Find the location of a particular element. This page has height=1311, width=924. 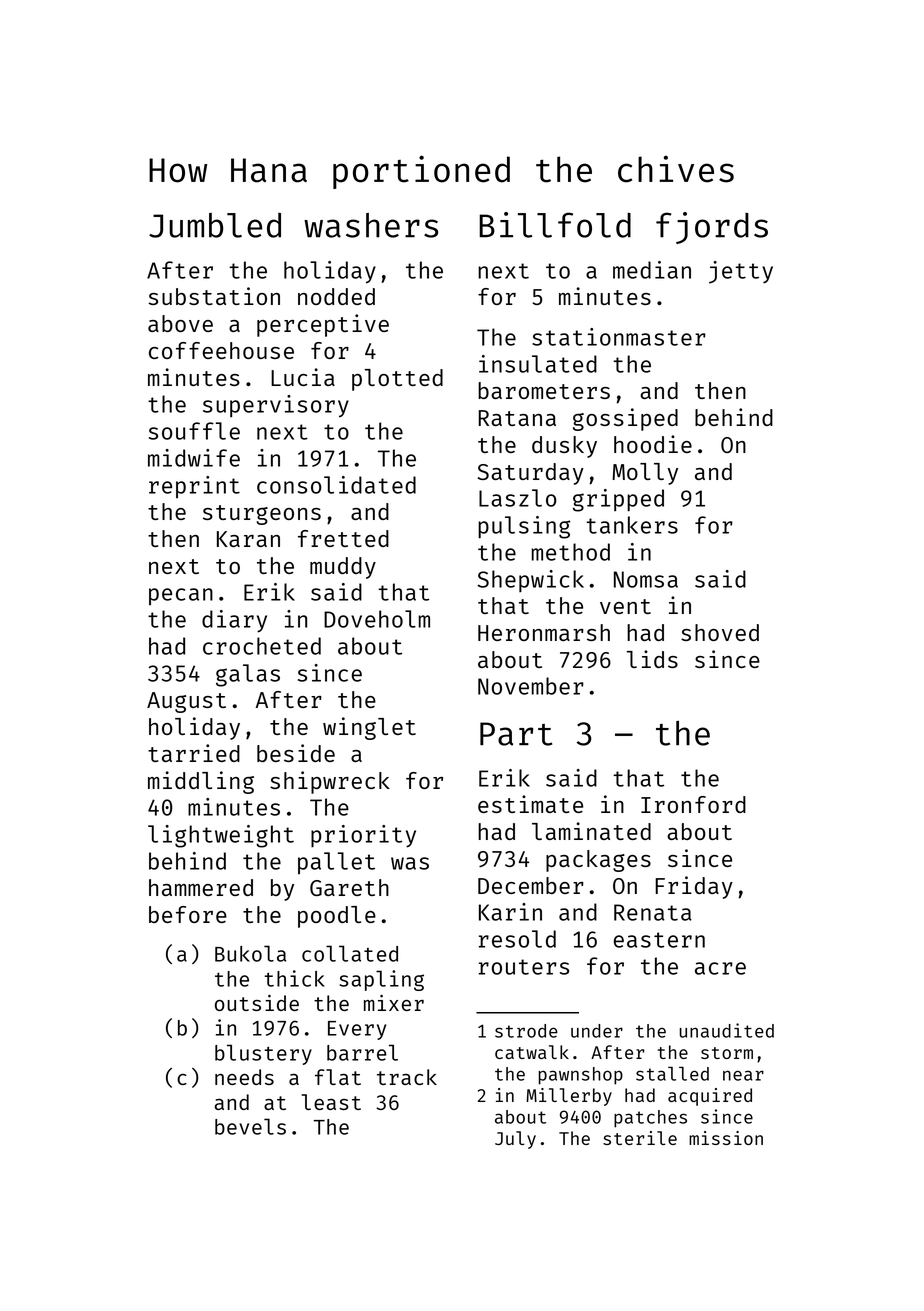

washers is located at coordinates (371, 225).
